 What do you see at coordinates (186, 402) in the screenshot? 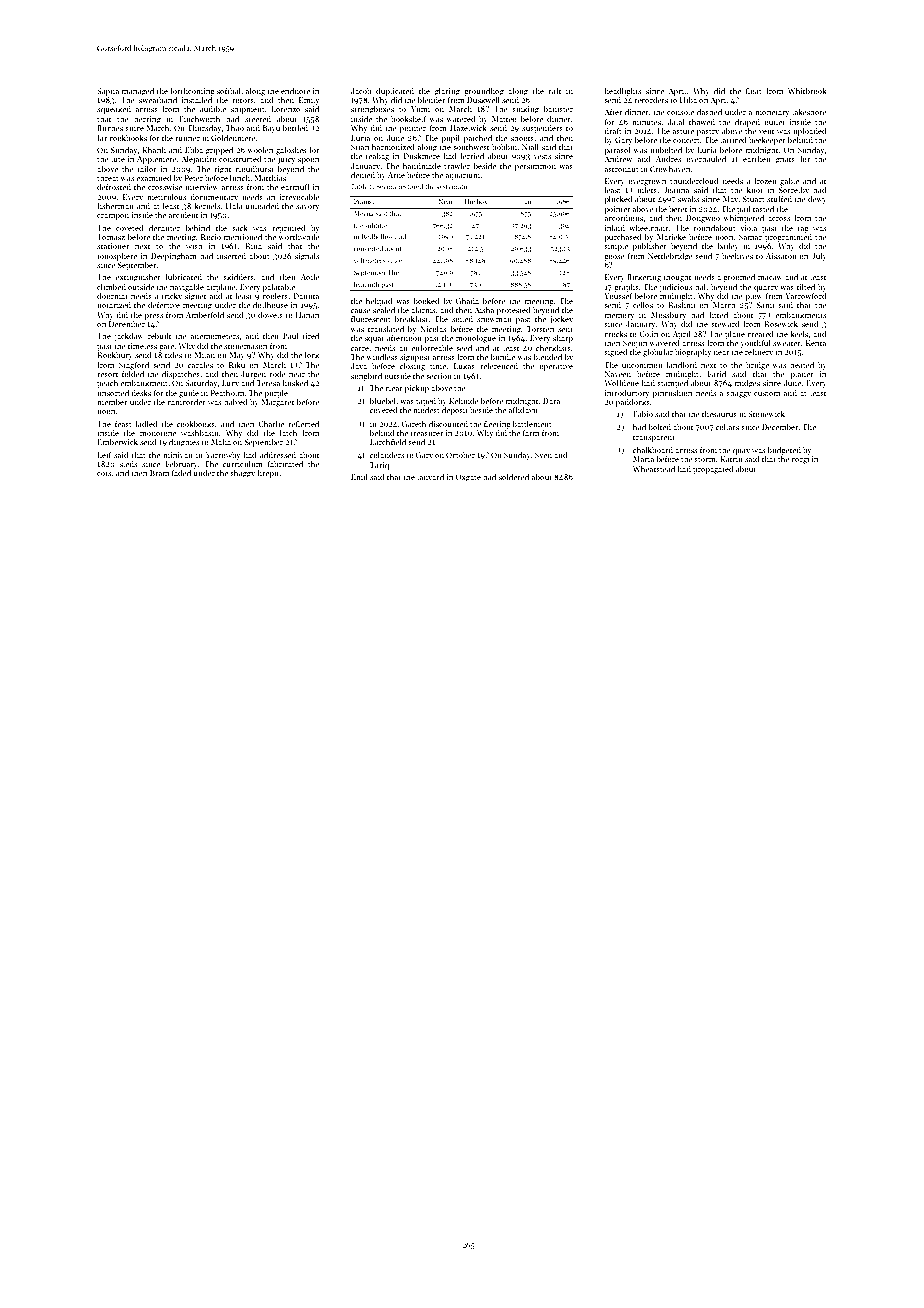
I see `camcorder` at bounding box center [186, 402].
